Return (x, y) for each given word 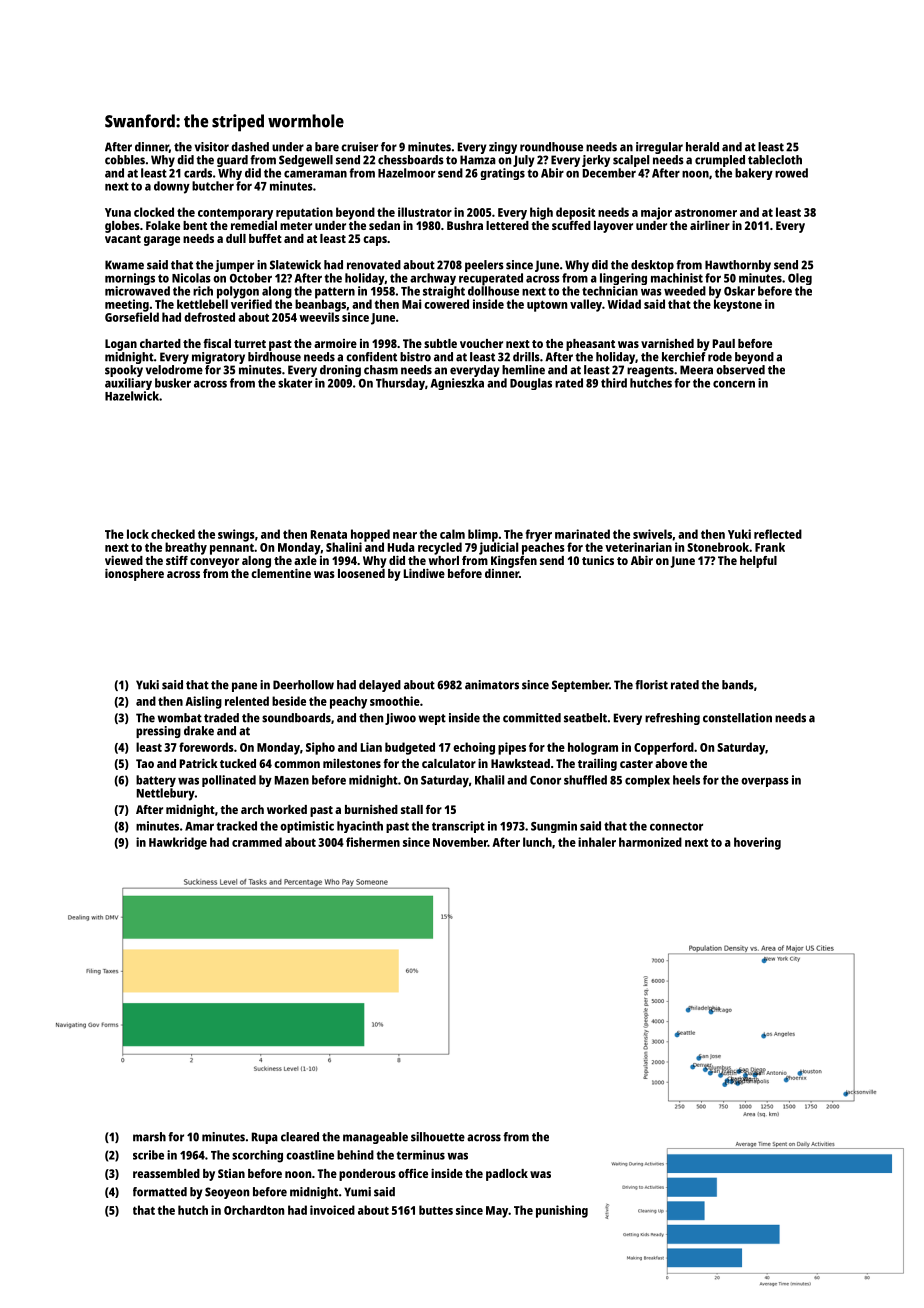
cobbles (125, 160)
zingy (503, 148)
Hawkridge (178, 843)
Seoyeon (227, 1193)
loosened (361, 573)
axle (305, 560)
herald (702, 147)
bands (738, 685)
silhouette (438, 1137)
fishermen (373, 842)
